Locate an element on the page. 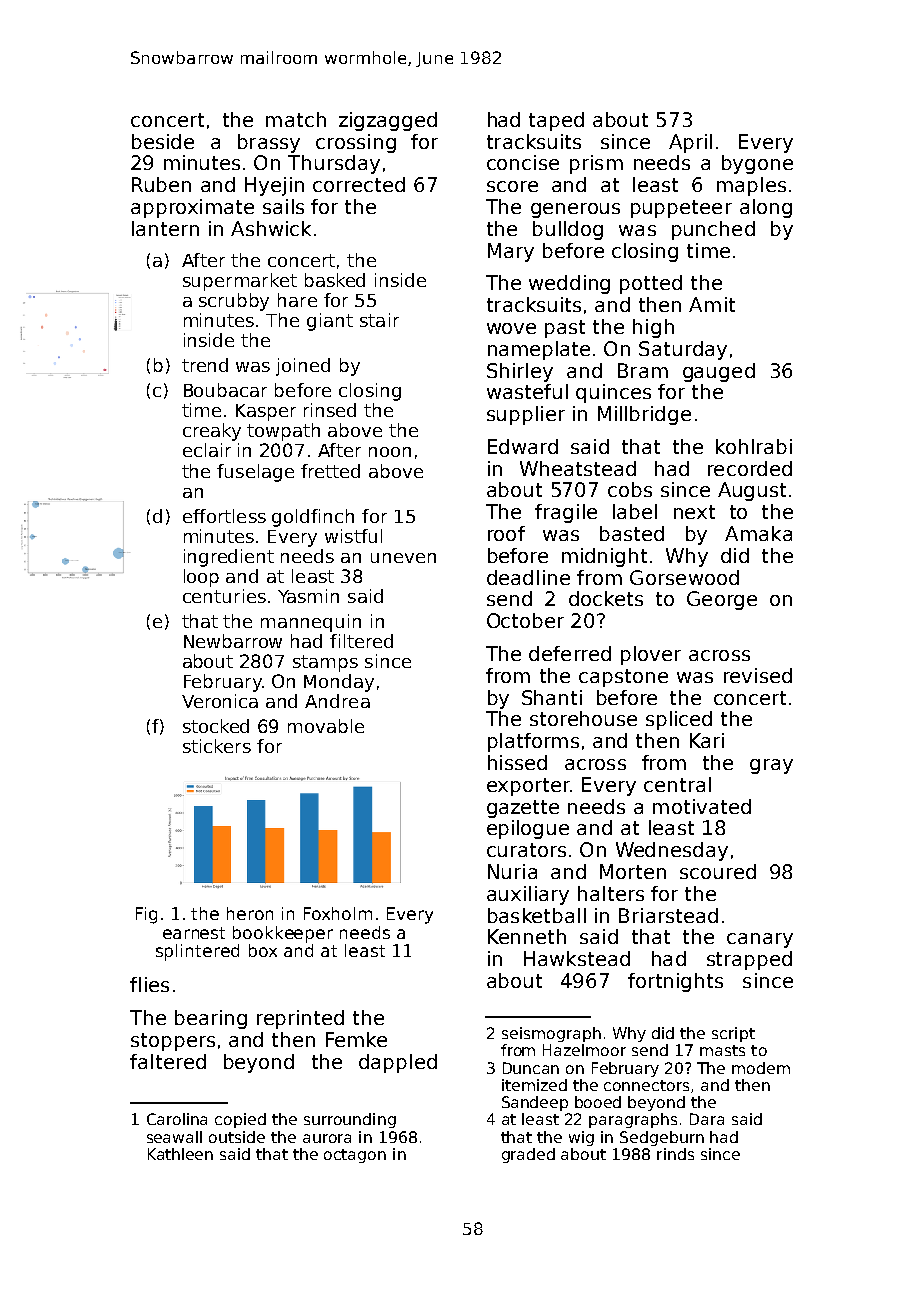 The height and width of the document is (1311, 924). next is located at coordinates (694, 512).
